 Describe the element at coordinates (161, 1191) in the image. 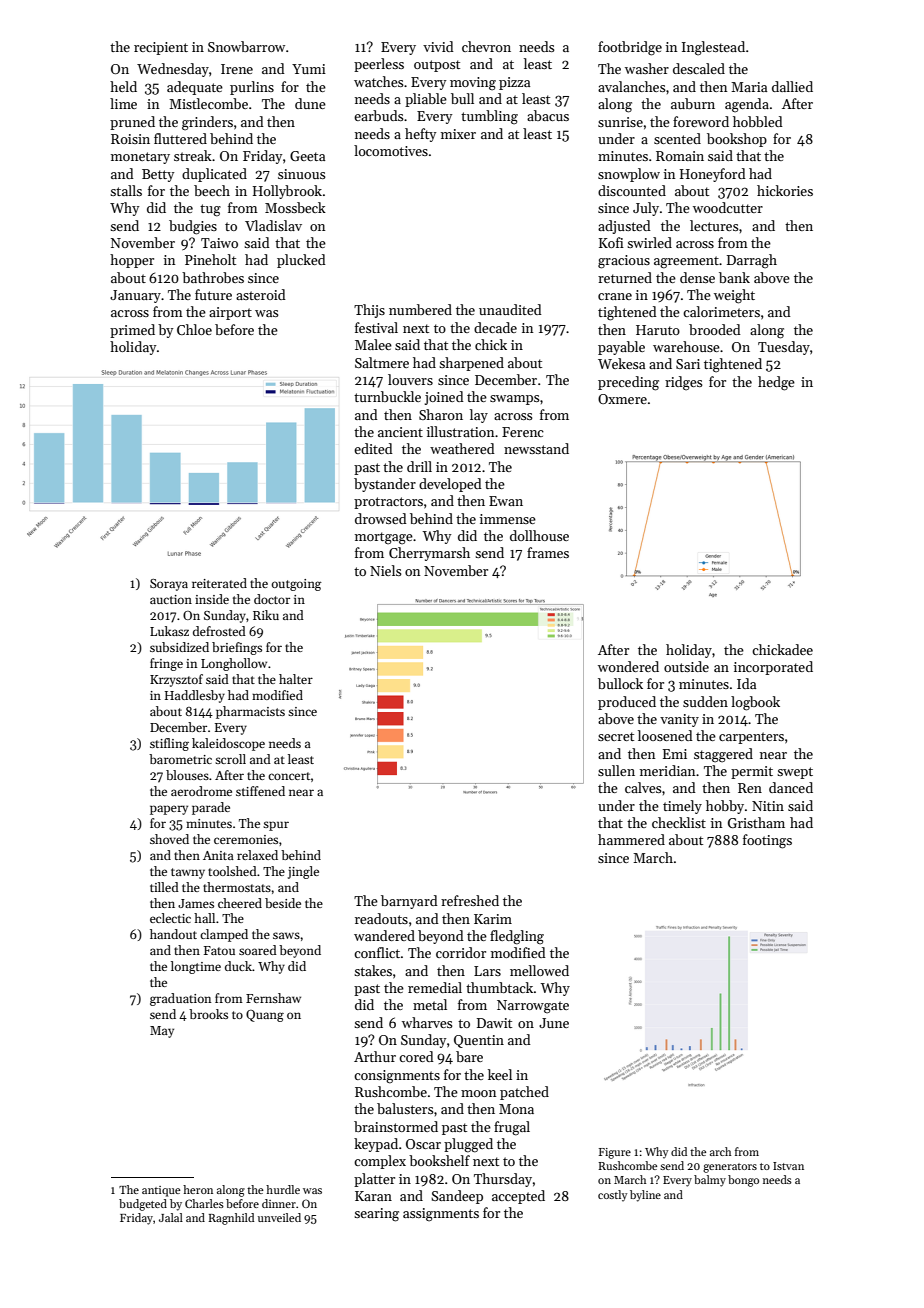

I see `antique` at that location.
